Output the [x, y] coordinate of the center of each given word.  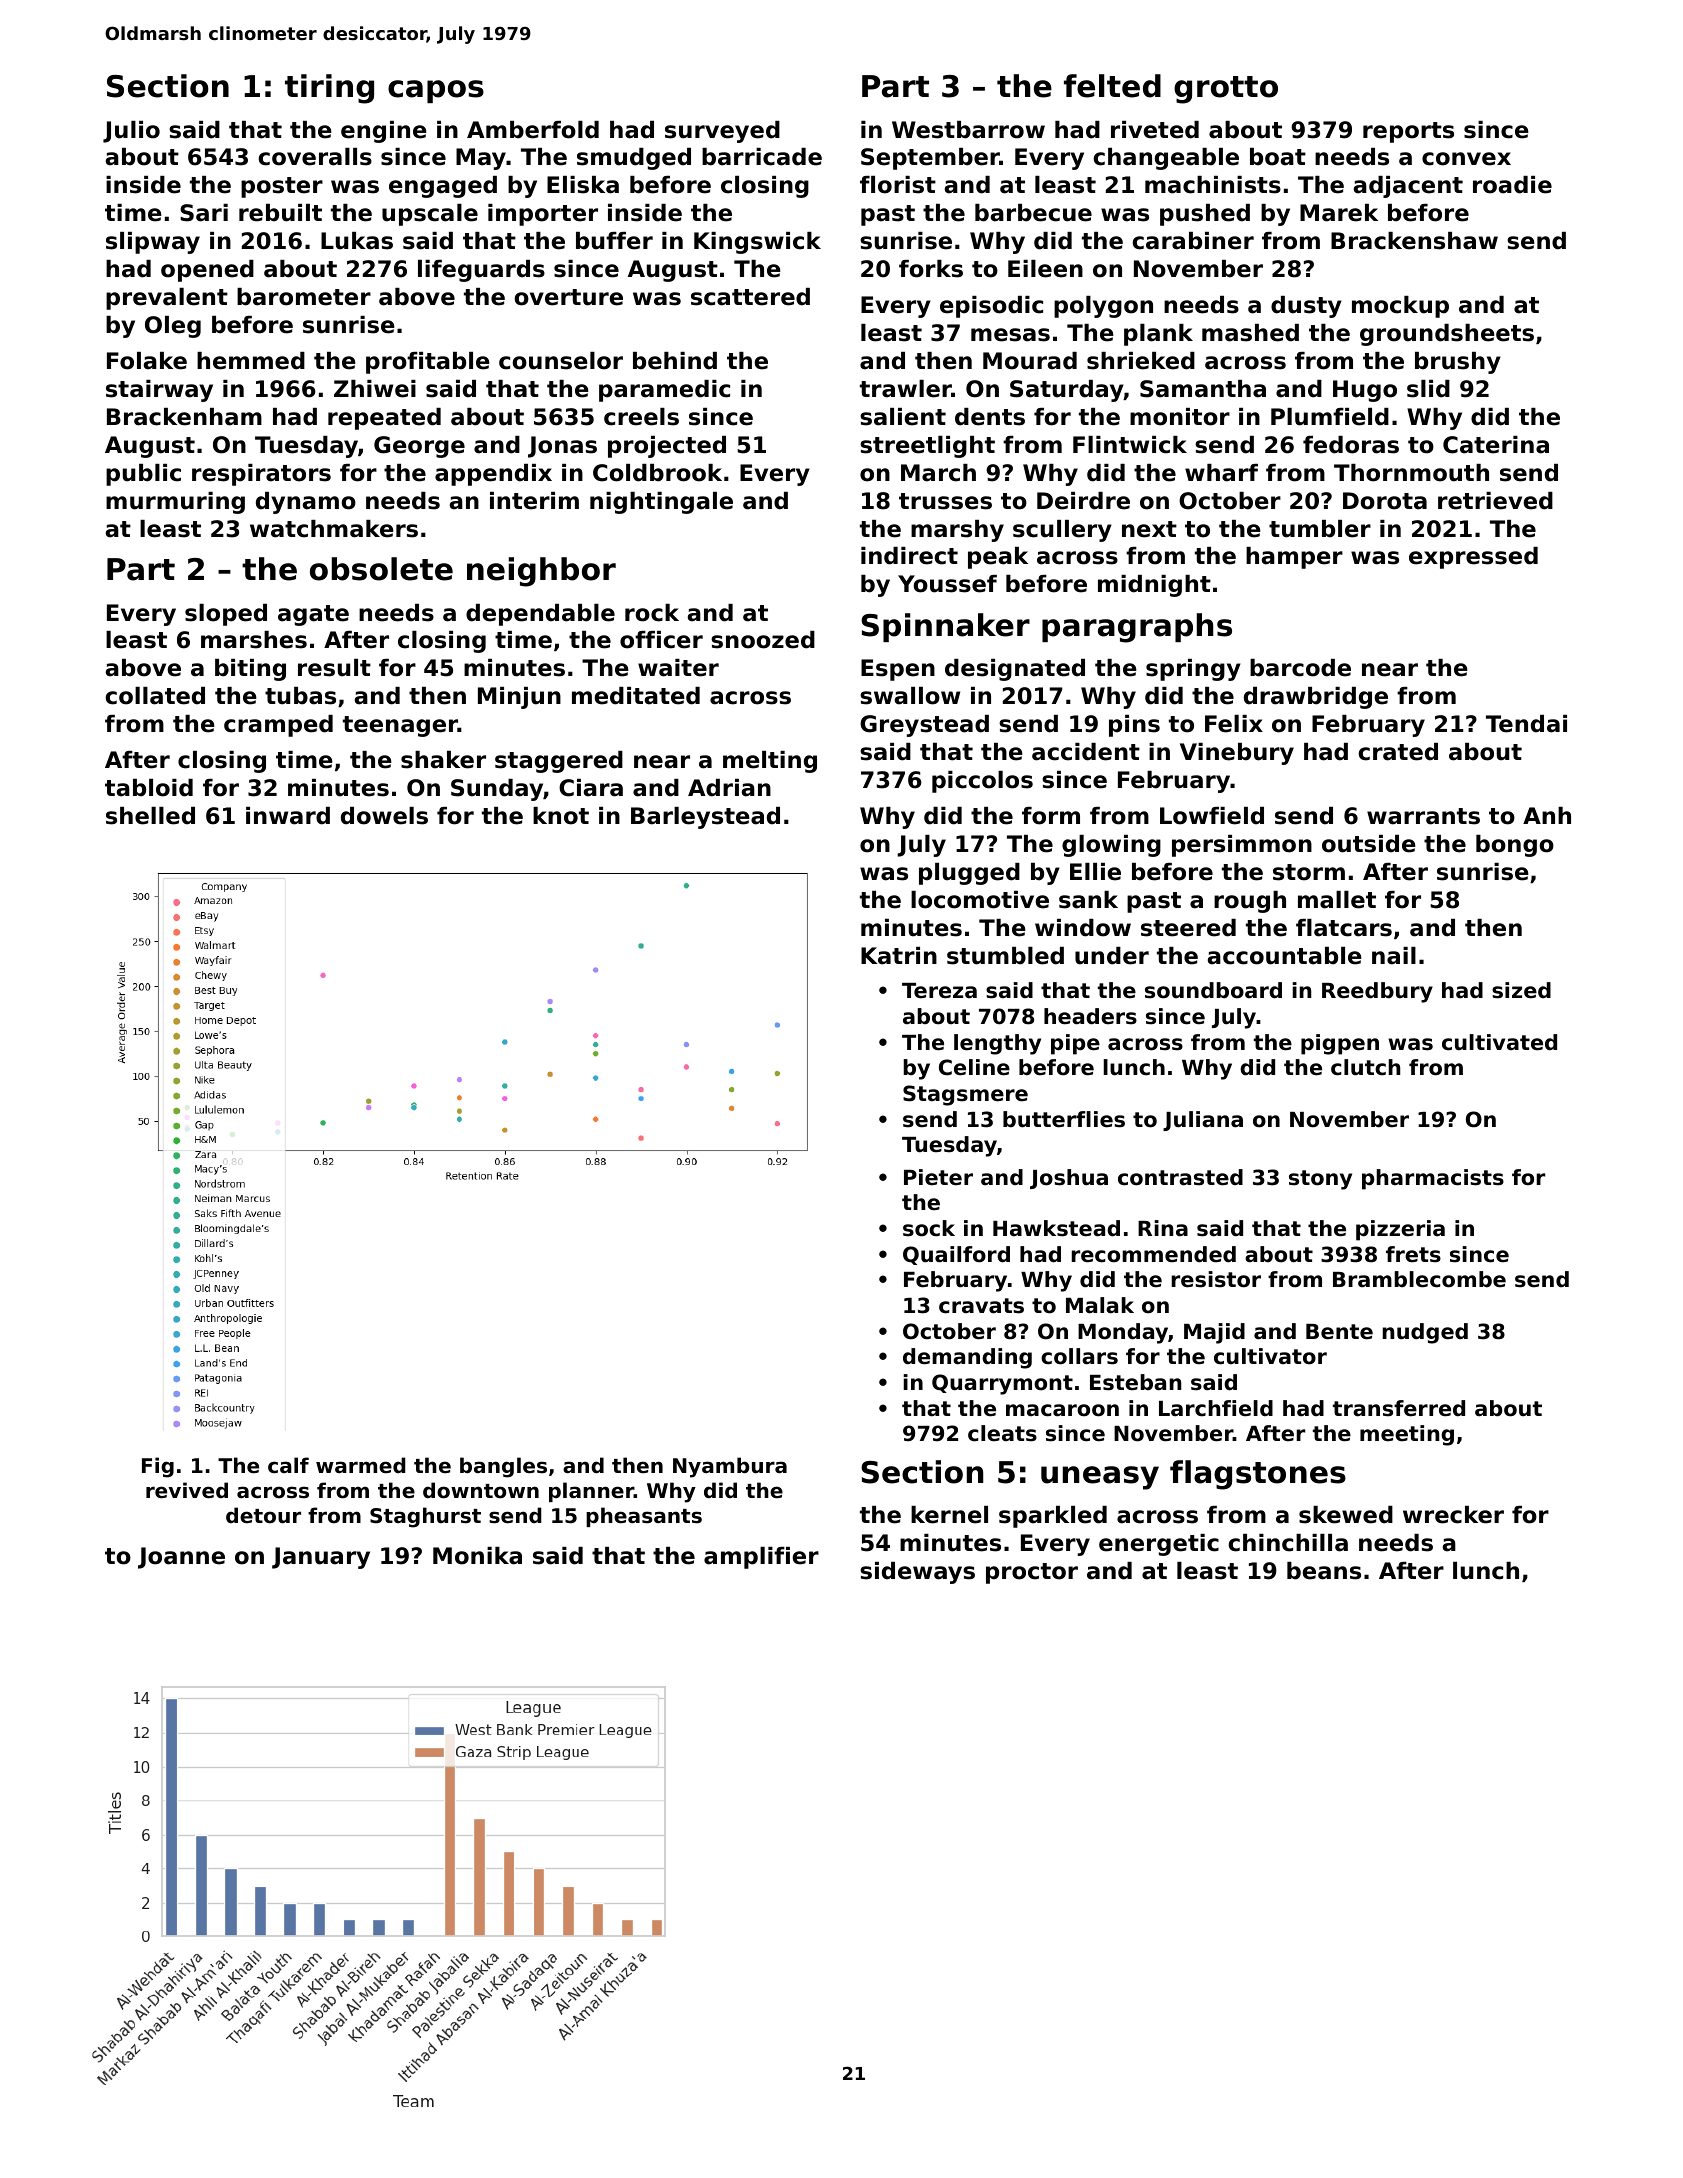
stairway [159, 391]
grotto [1226, 90]
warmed [361, 1465]
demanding [967, 1358]
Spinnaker [945, 627]
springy [1193, 670]
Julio [131, 132]
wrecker [1453, 1515]
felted [1112, 86]
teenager [400, 726]
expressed [1473, 558]
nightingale [661, 503]
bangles [503, 1467]
